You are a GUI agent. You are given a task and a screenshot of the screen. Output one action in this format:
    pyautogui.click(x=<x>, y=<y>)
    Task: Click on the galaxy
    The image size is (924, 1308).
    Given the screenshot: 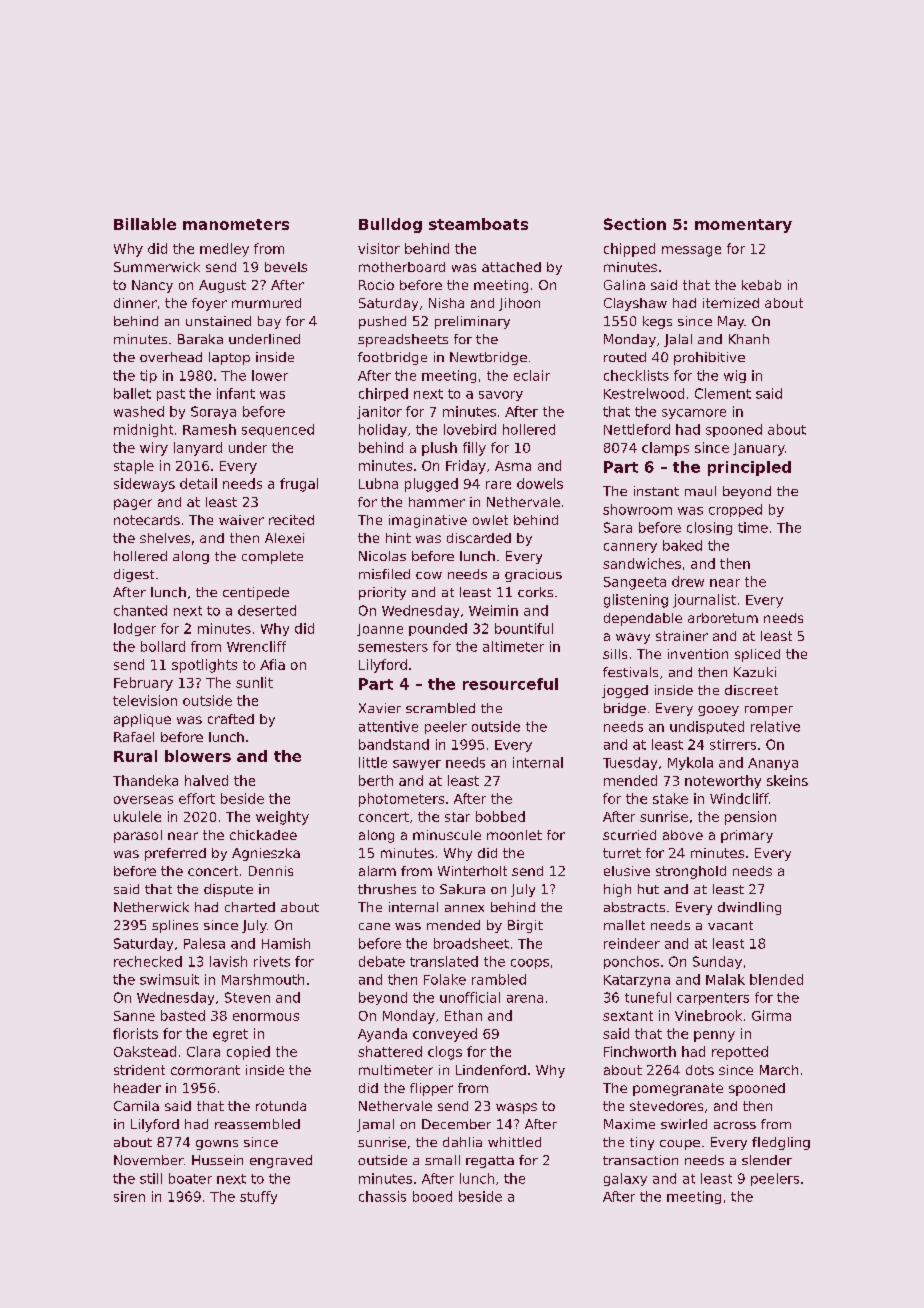 What is the action you would take?
    pyautogui.click(x=625, y=1179)
